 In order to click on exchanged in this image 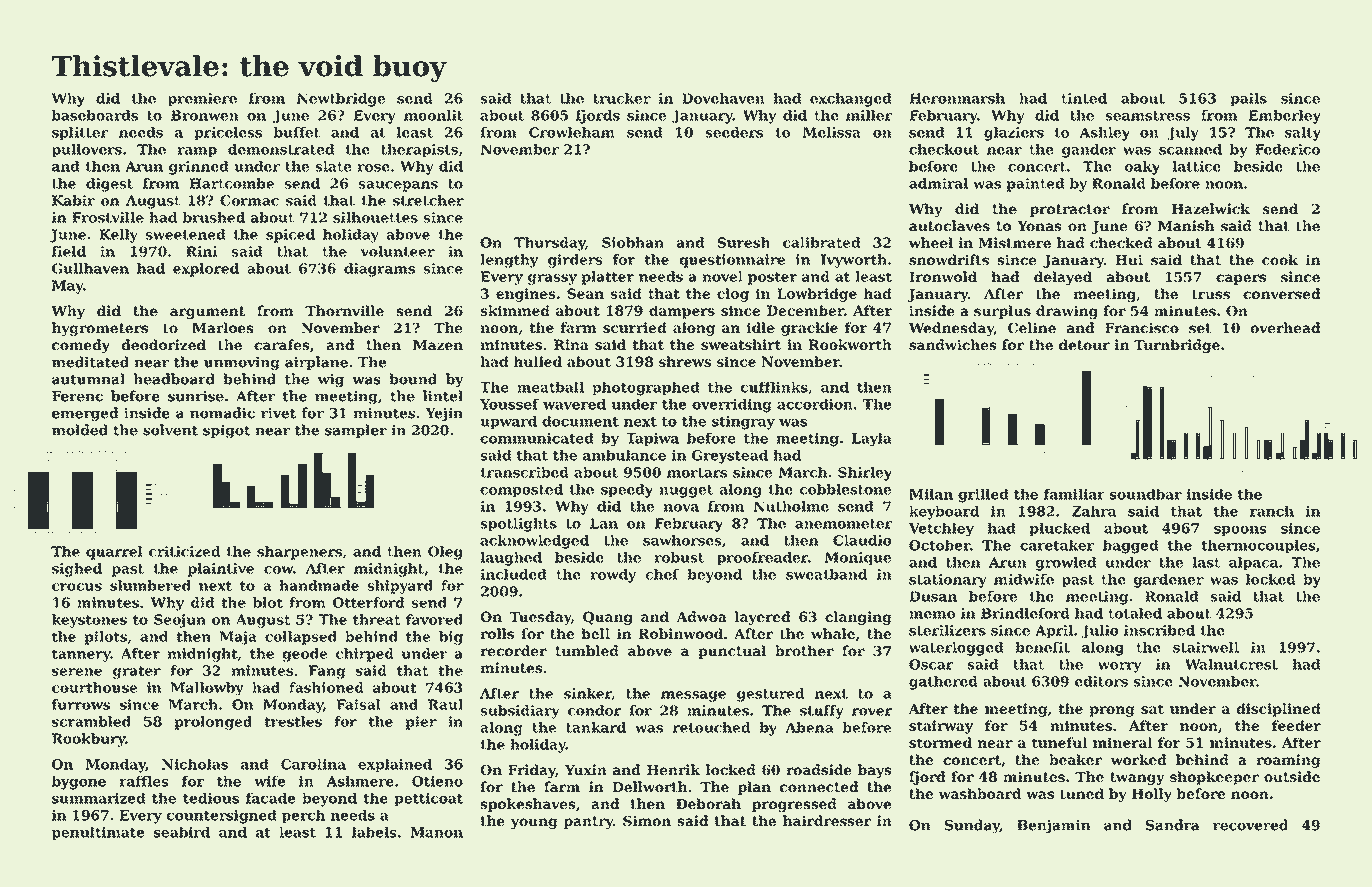, I will do `click(851, 100)`.
